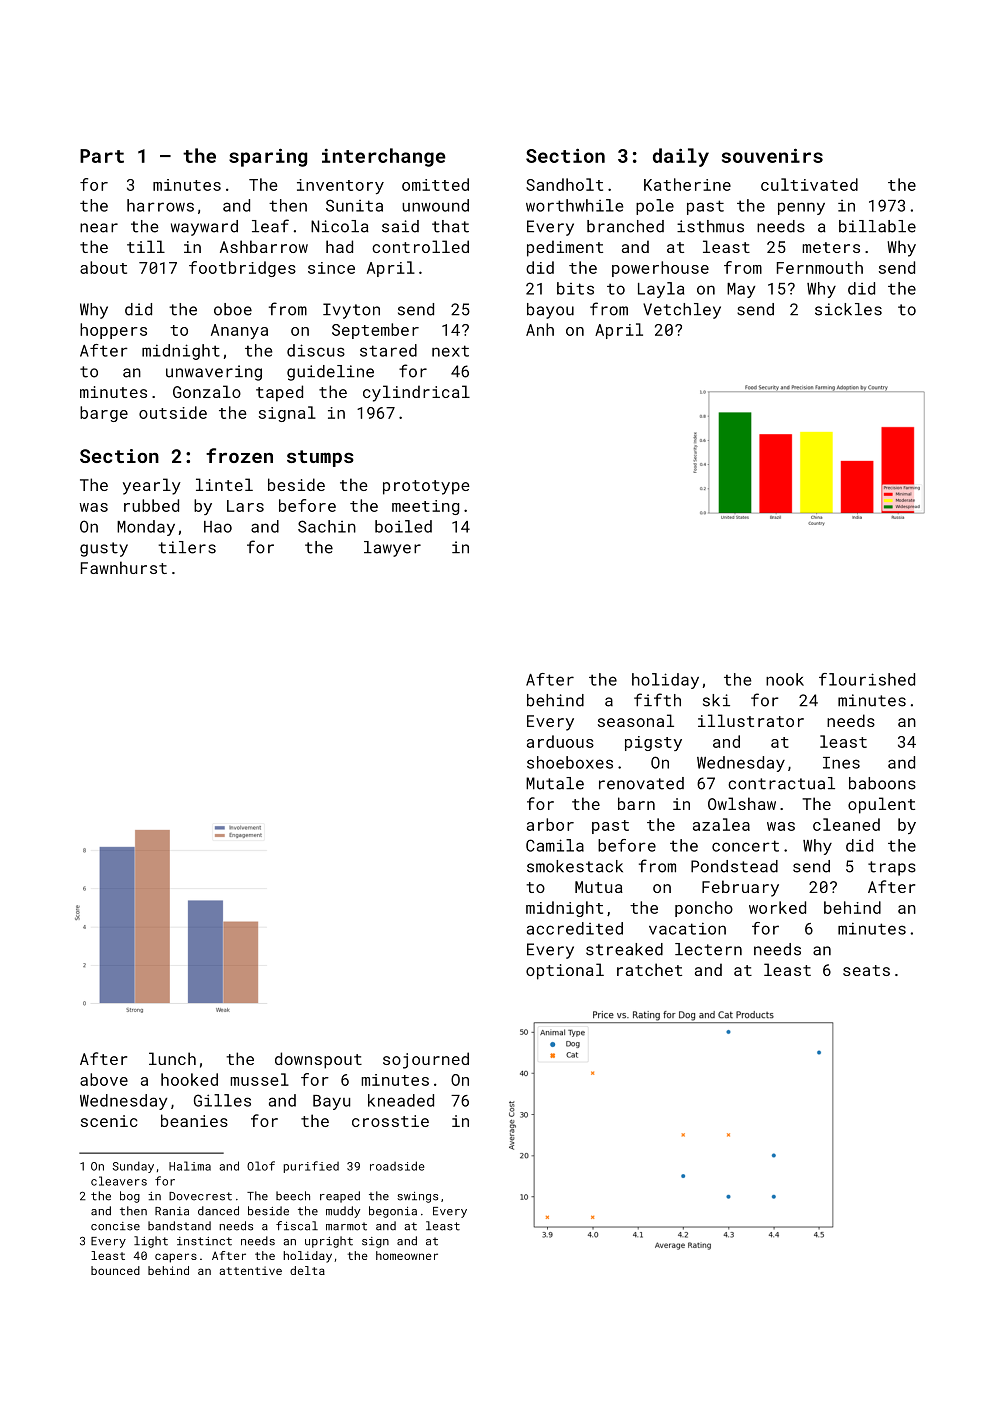 Image resolution: width=996 pixels, height=1414 pixels. I want to click on swings, so click(417, 1197).
